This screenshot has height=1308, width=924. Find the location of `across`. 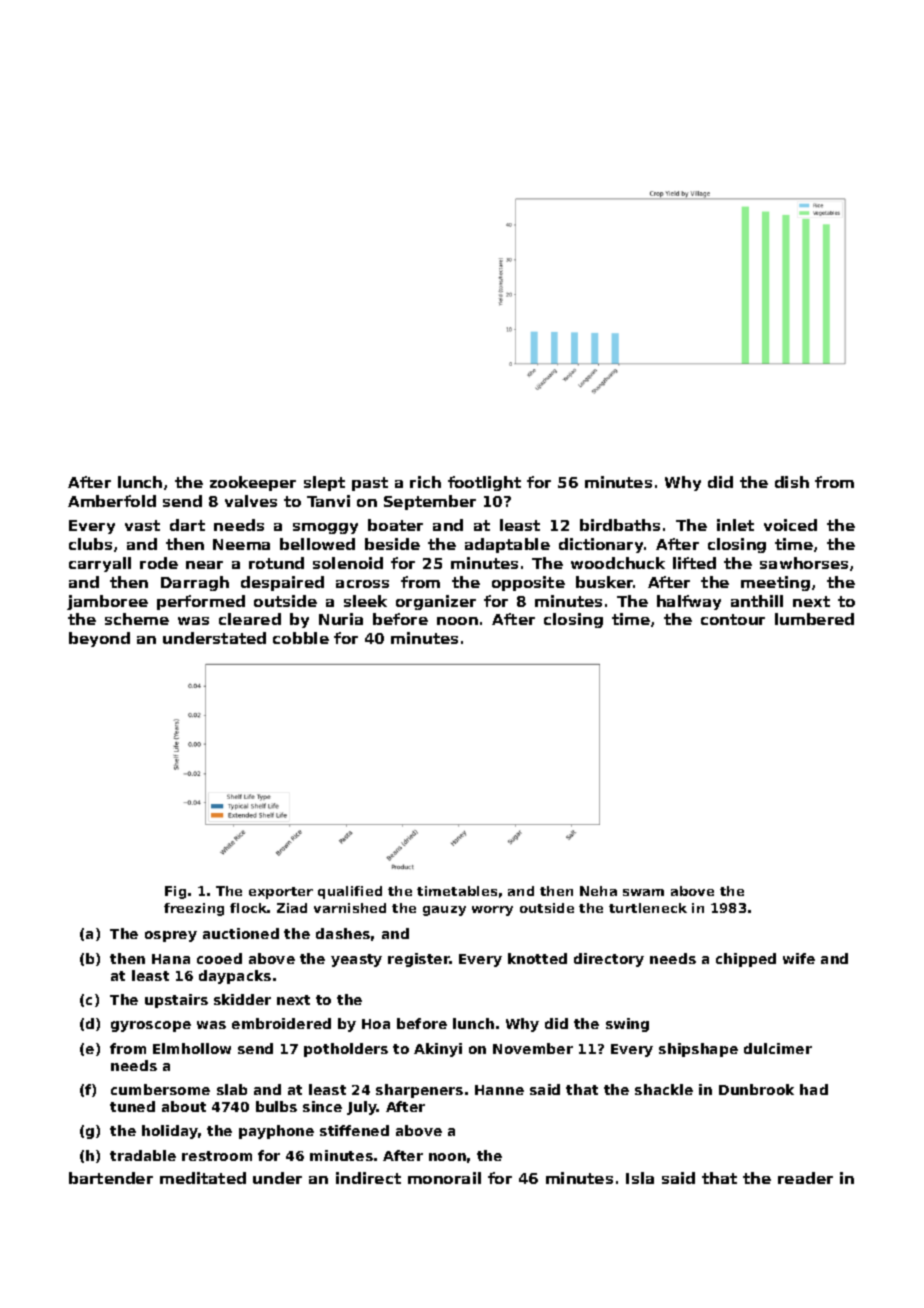

across is located at coordinates (362, 584).
